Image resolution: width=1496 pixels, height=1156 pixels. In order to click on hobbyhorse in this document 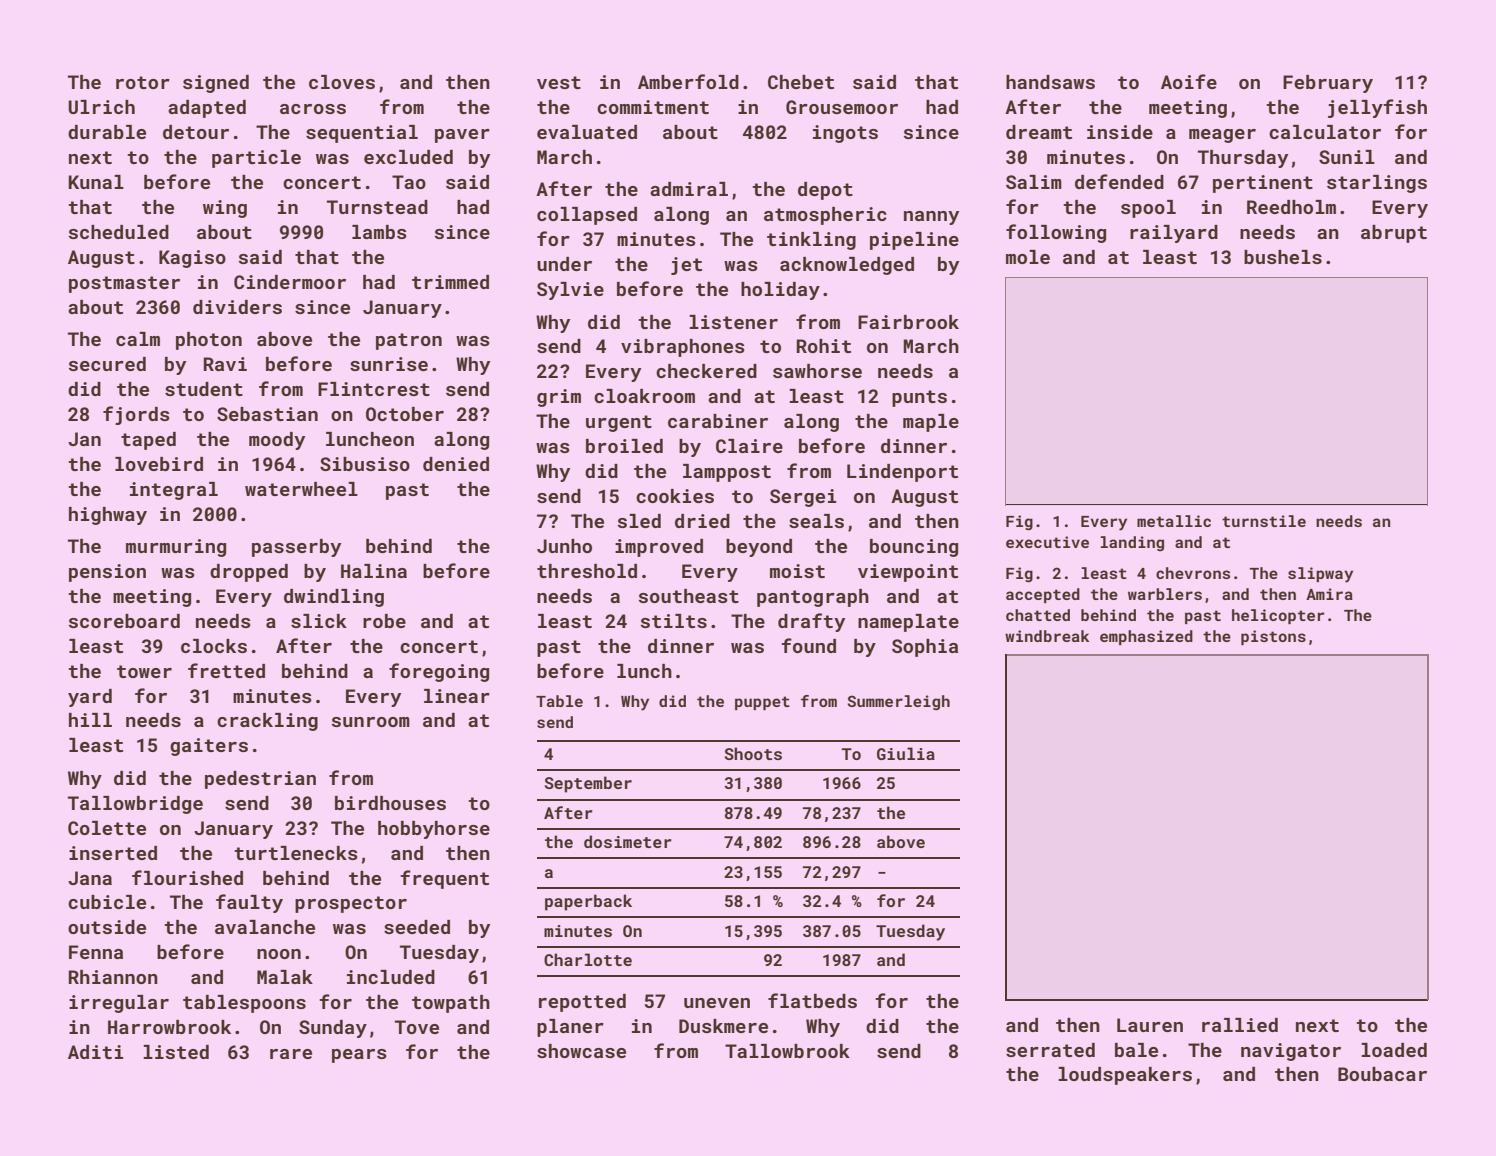, I will do `click(434, 830)`.
